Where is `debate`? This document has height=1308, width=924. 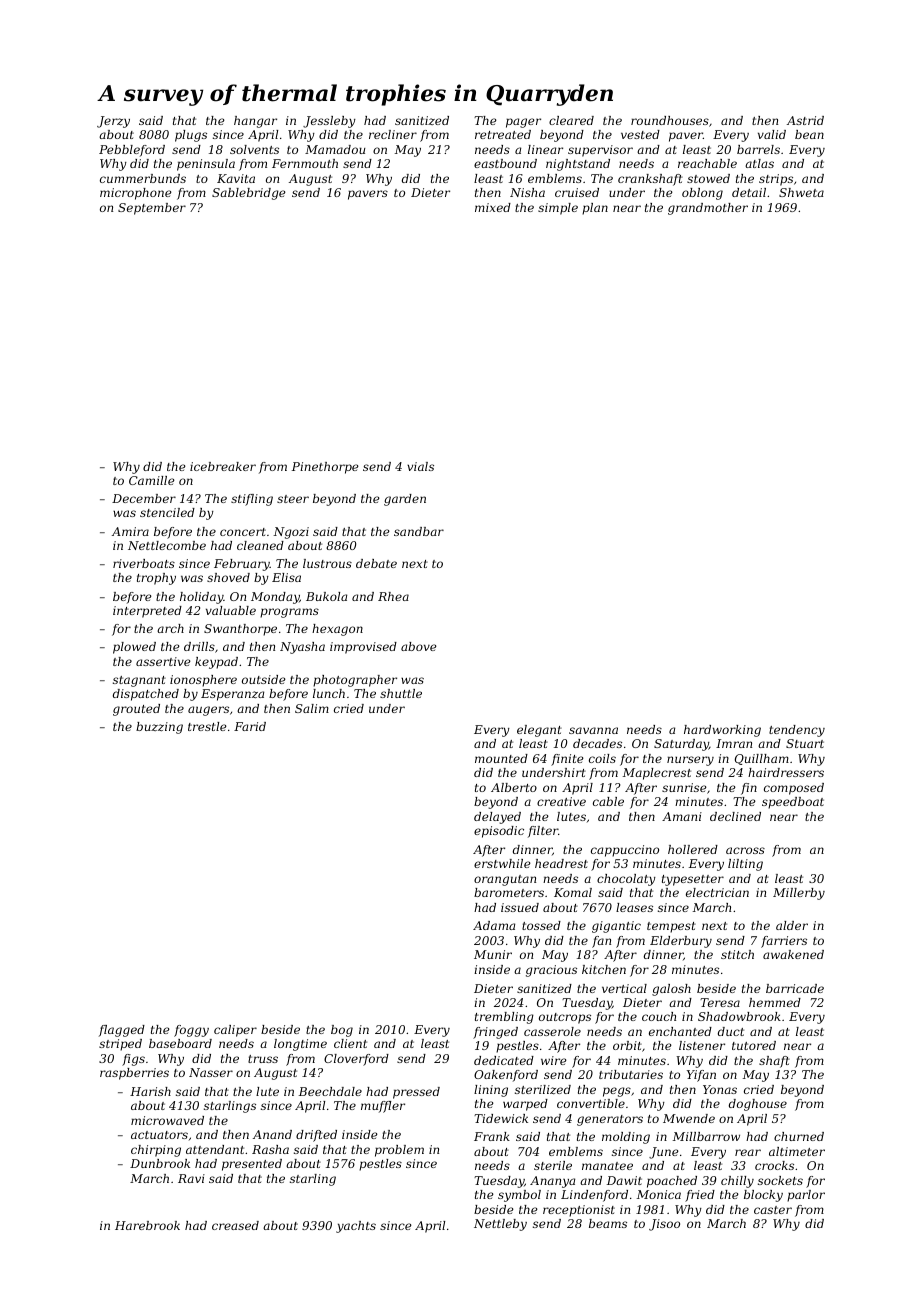
debate is located at coordinates (376, 563).
